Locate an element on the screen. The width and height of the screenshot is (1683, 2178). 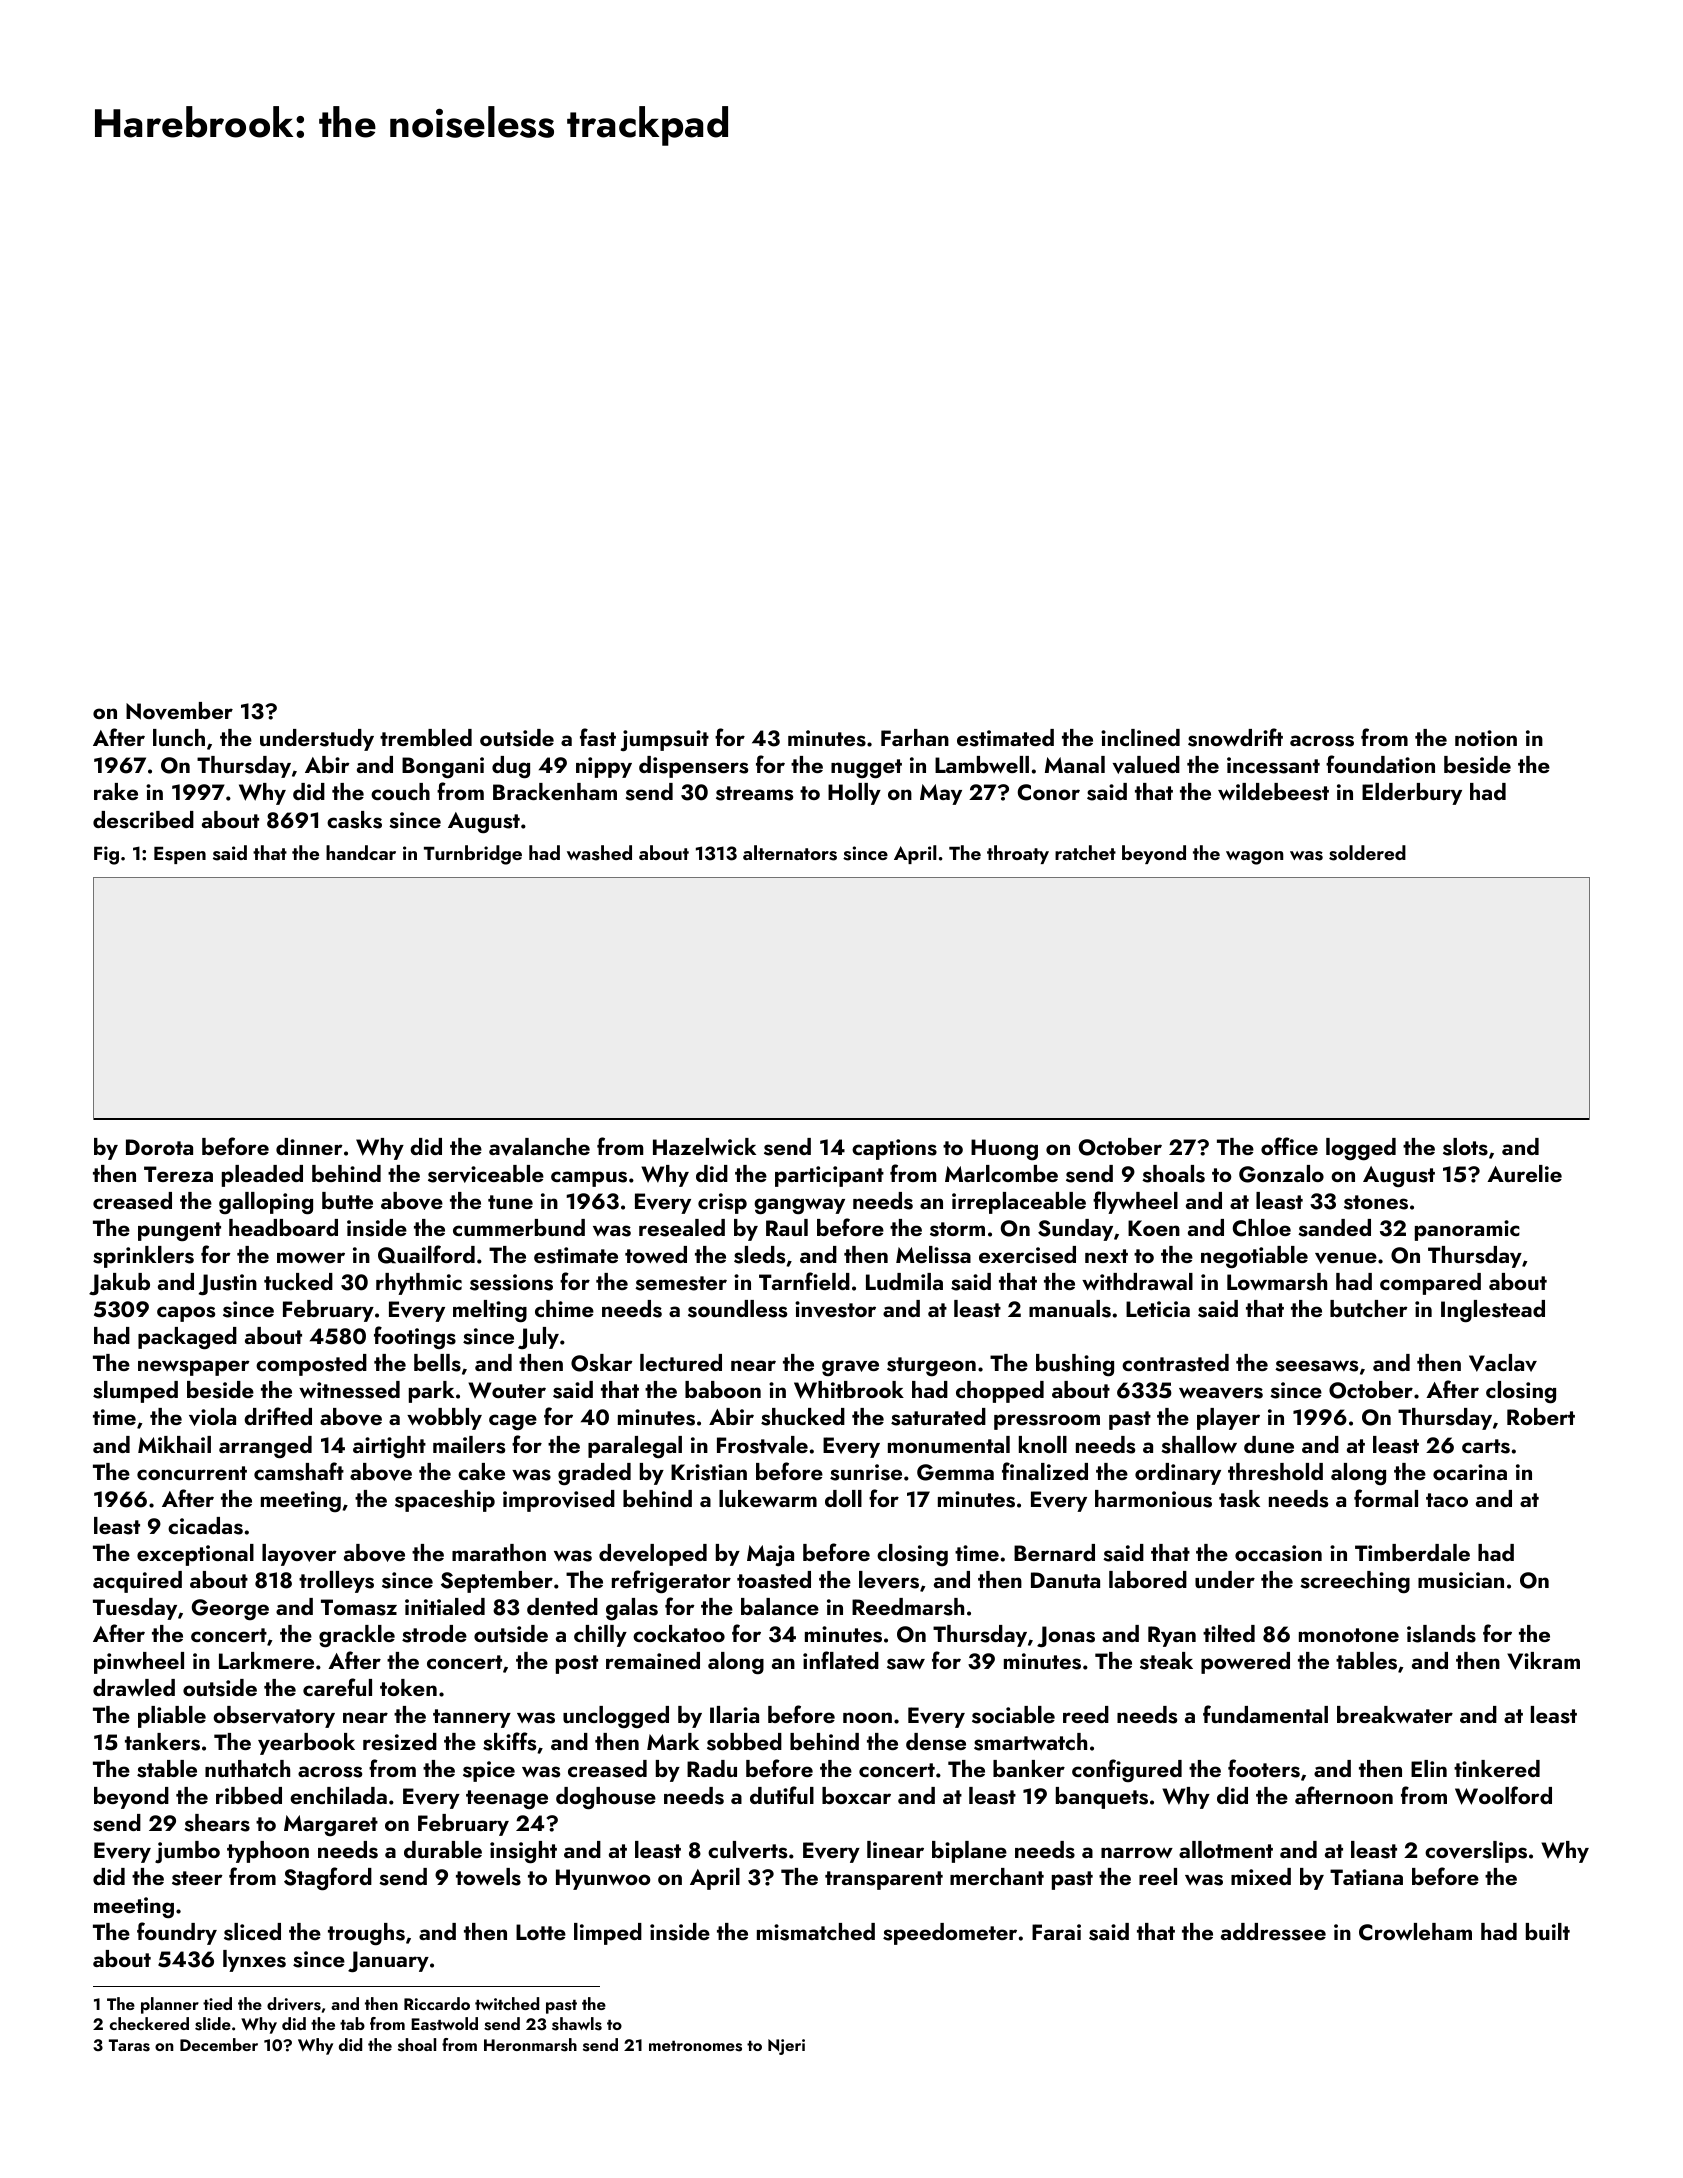
stable is located at coordinates (167, 1769).
